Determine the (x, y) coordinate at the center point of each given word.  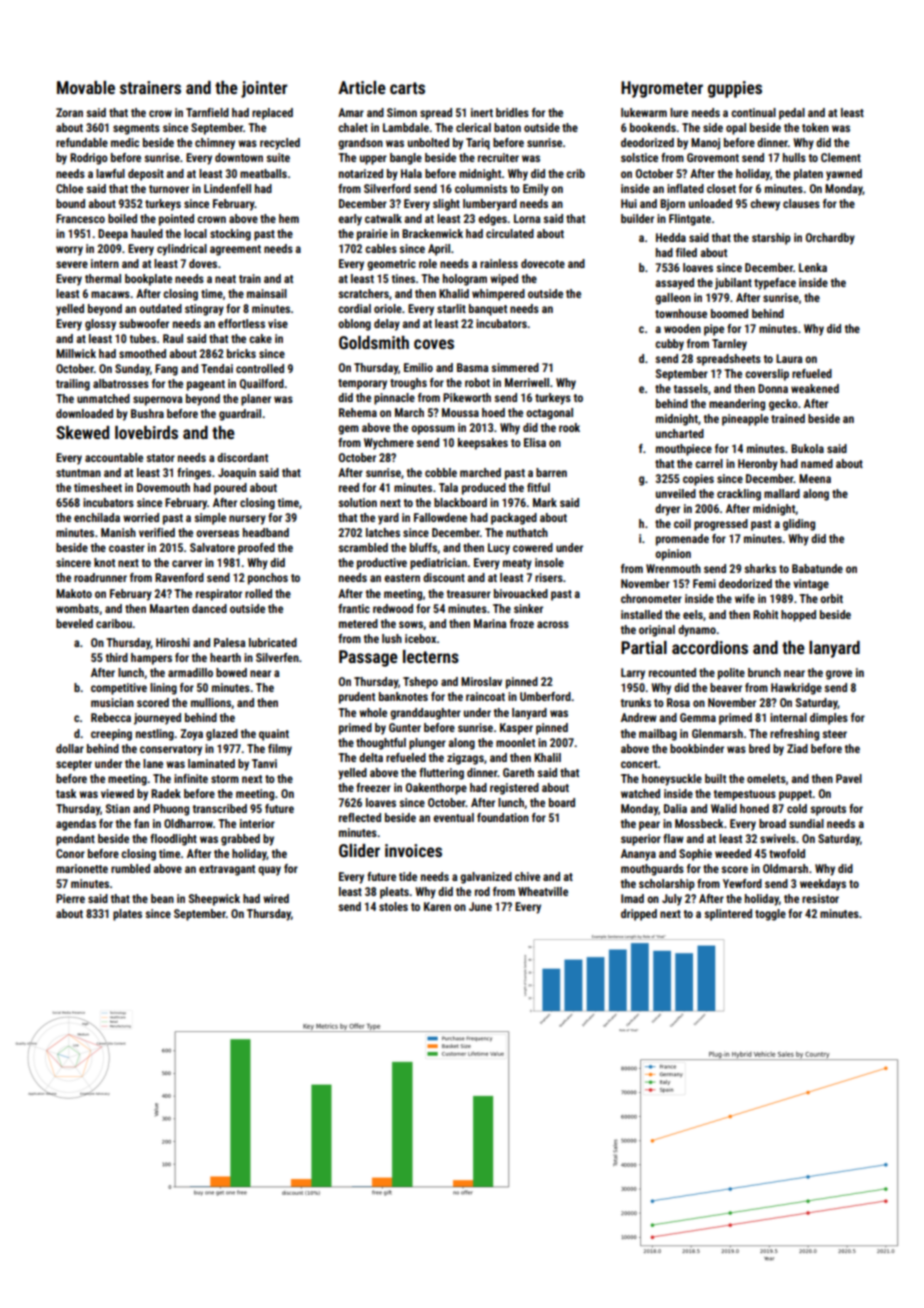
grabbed (240, 840)
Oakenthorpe (436, 789)
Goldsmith (374, 342)
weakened (815, 388)
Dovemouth (163, 487)
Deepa (113, 235)
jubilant (733, 284)
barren (551, 472)
